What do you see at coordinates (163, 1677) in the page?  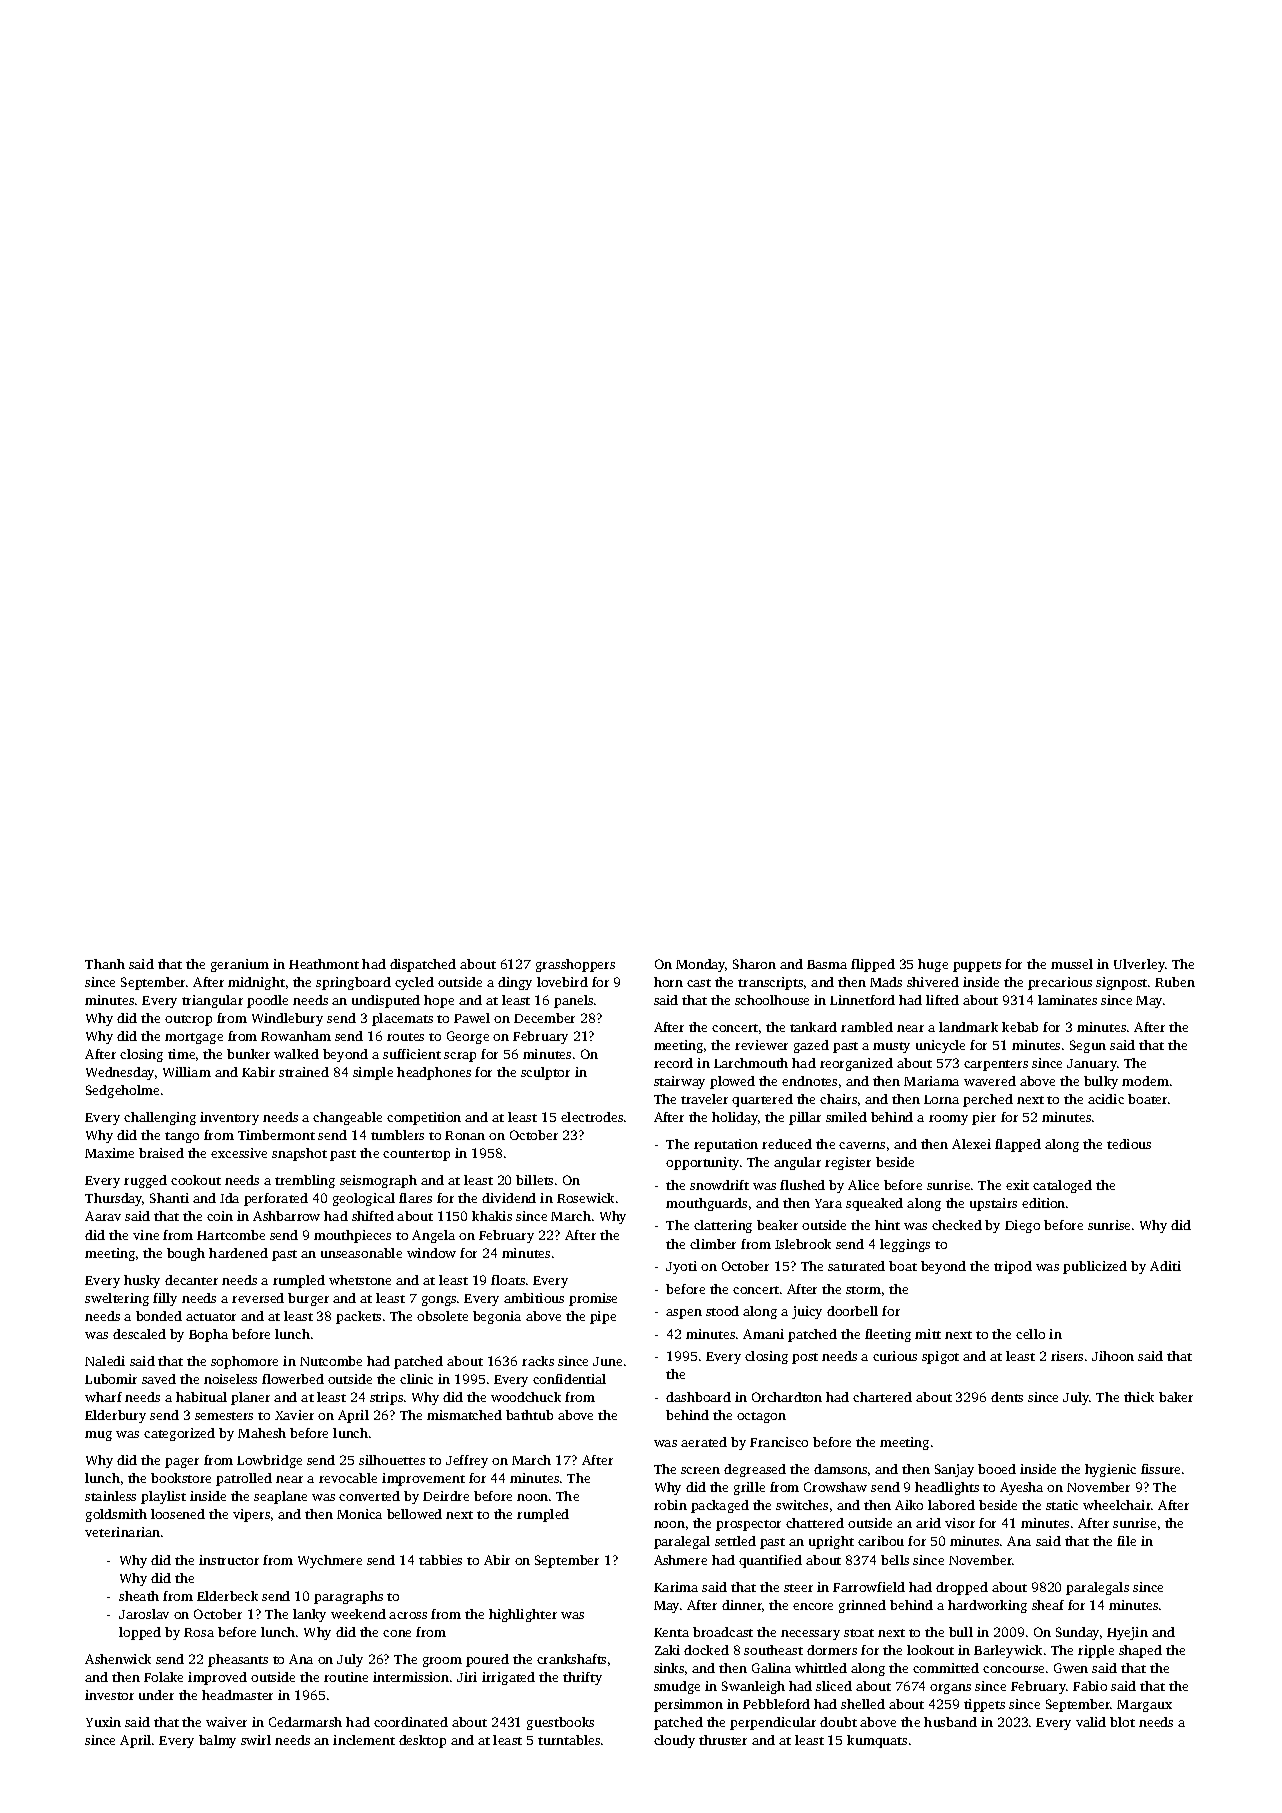 I see `Folake` at bounding box center [163, 1677].
